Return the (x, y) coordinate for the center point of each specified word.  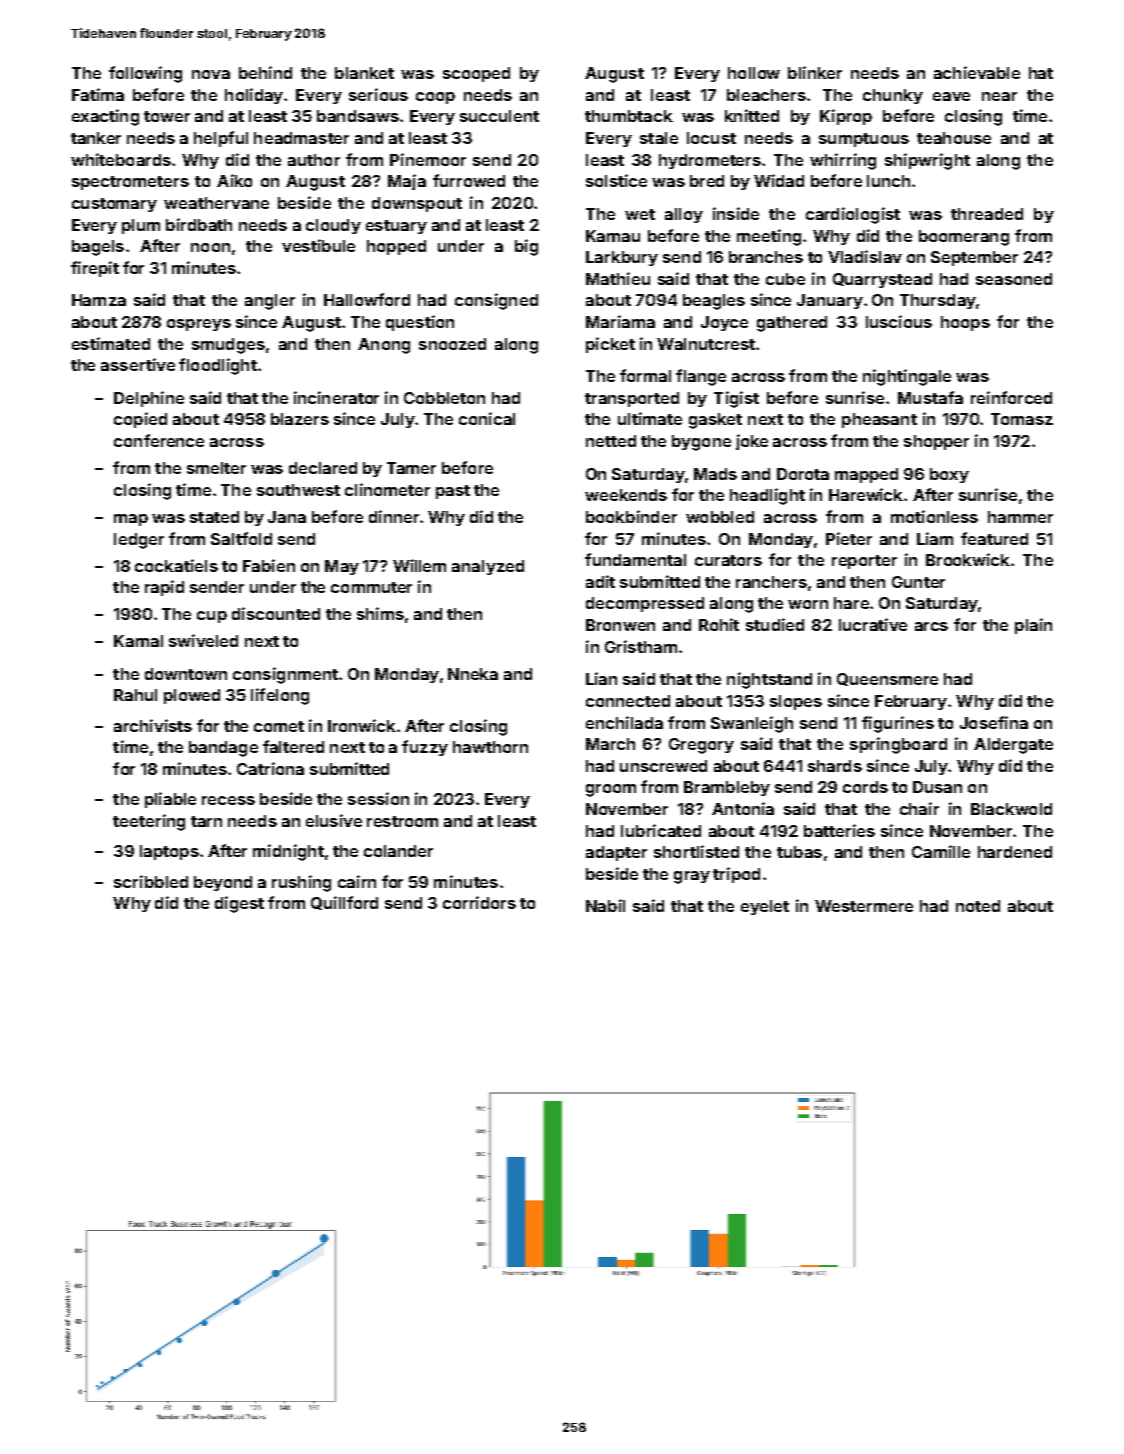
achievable (977, 72)
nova (211, 74)
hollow (754, 73)
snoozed (452, 344)
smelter (216, 468)
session (378, 798)
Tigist (736, 399)
